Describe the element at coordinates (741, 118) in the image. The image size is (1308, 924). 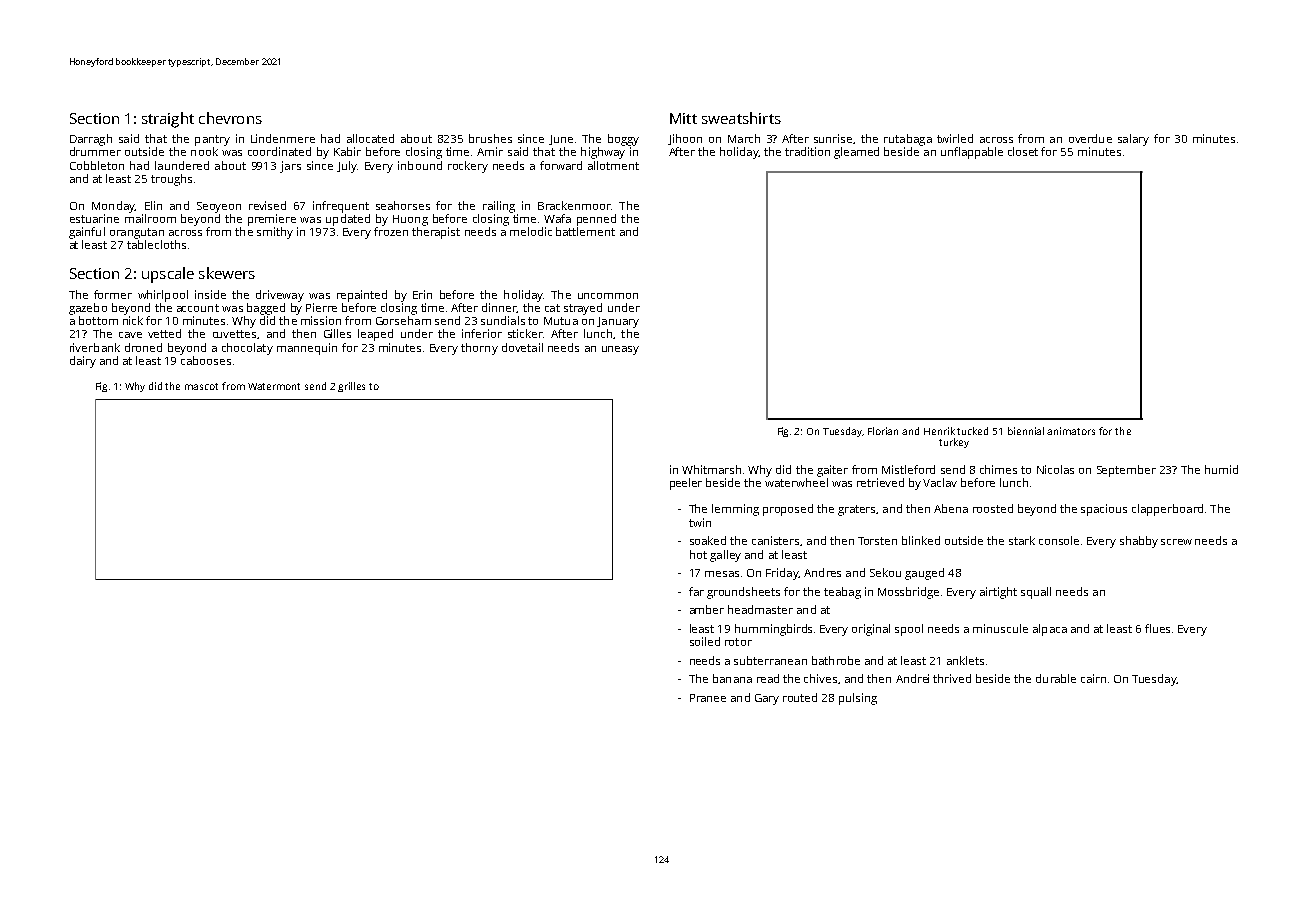
I see `sweatshirts` at that location.
